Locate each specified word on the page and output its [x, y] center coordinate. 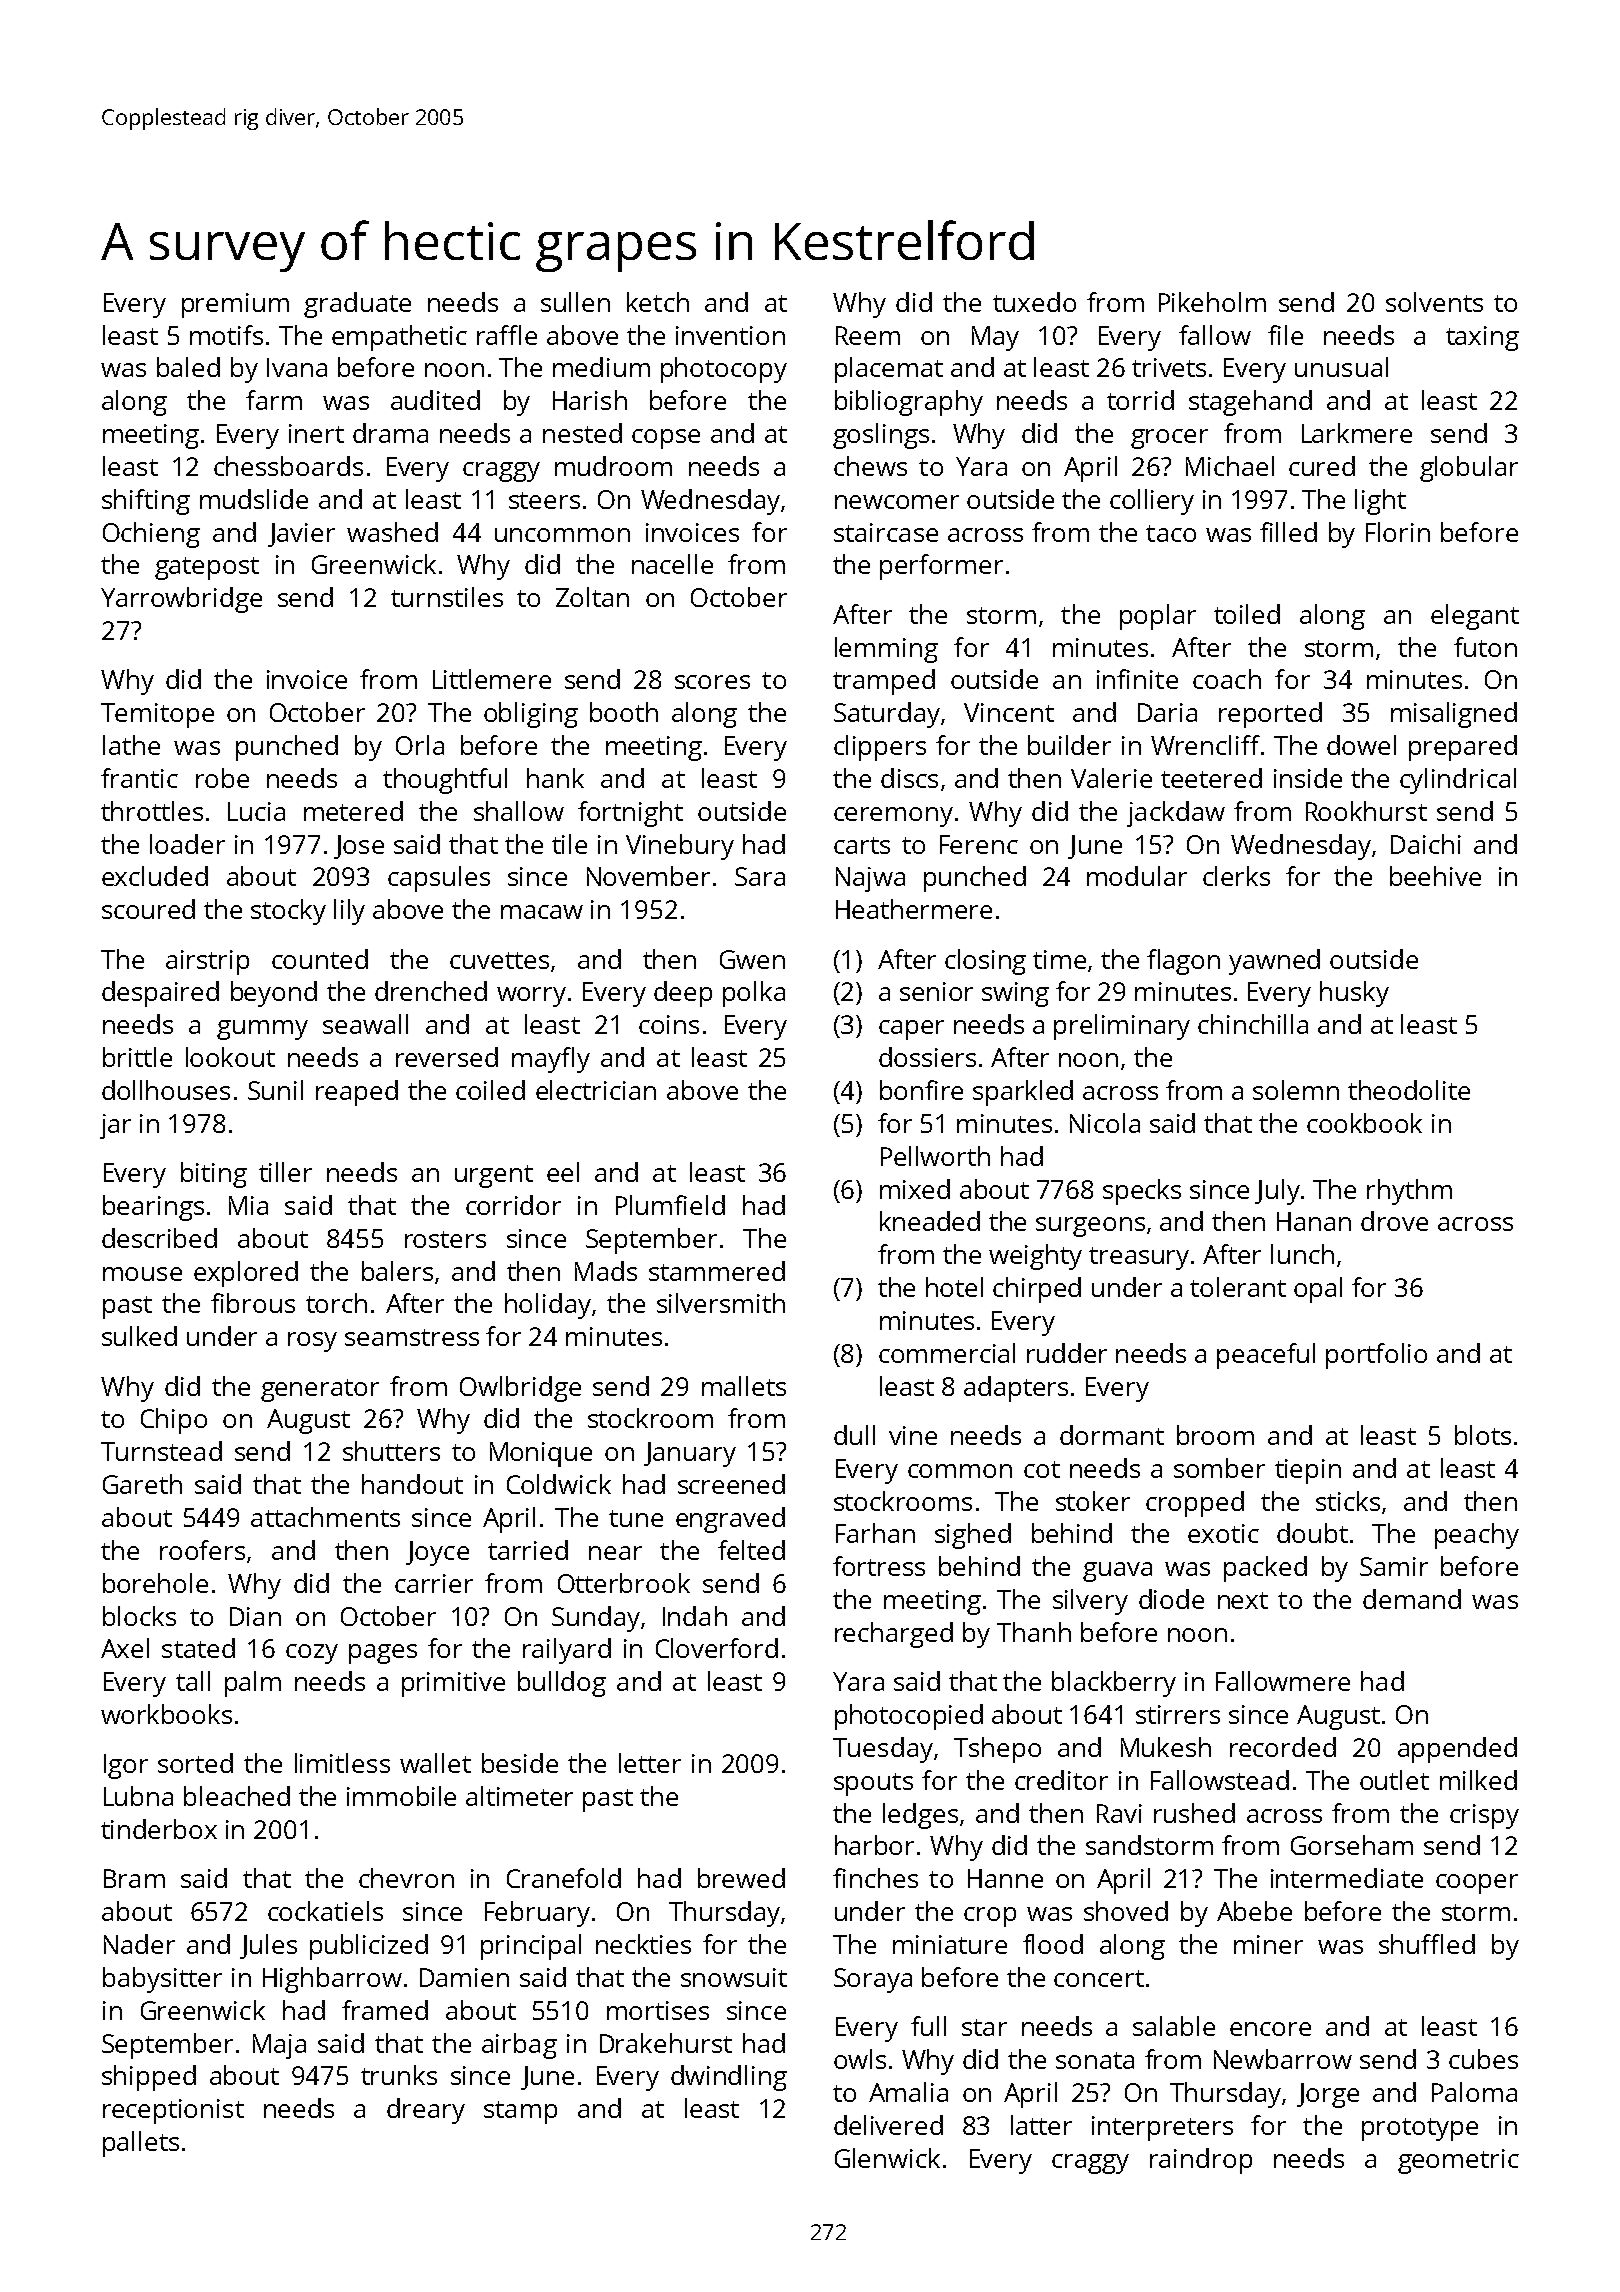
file [1285, 335]
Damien [464, 1977]
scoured [148, 909]
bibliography [909, 403]
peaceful [1266, 1356]
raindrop [1201, 2161]
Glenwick [887, 2158]
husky [1354, 994]
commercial [947, 1353]
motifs [226, 335]
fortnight [630, 814]
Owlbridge [520, 1389]
